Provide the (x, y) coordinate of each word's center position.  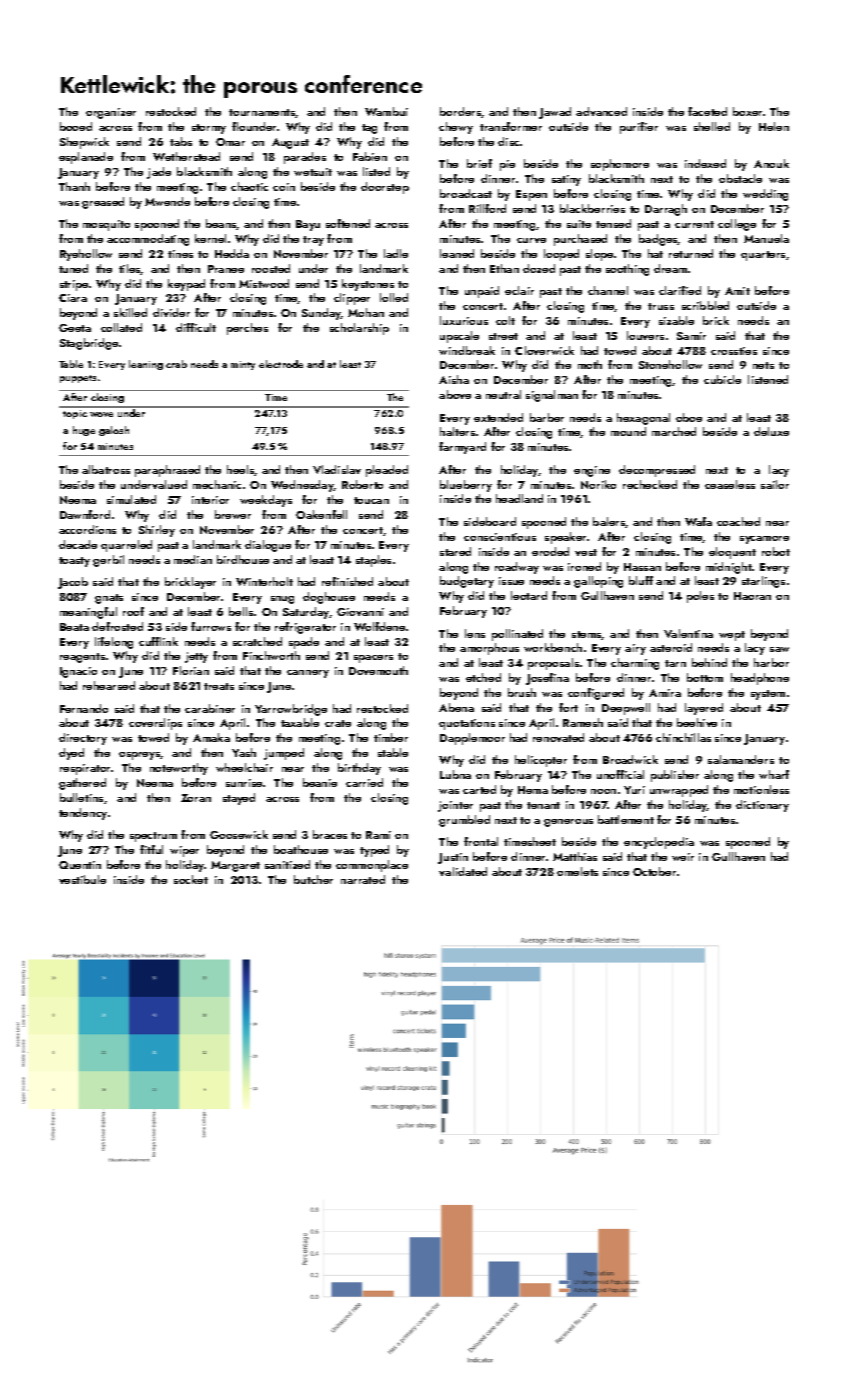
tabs (181, 141)
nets (763, 365)
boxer (747, 111)
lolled (394, 297)
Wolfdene (379, 626)
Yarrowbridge (291, 710)
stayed (239, 799)
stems (587, 635)
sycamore (764, 540)
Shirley (157, 531)
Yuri (634, 790)
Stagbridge (89, 344)
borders (461, 112)
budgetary (467, 582)
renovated (558, 737)
